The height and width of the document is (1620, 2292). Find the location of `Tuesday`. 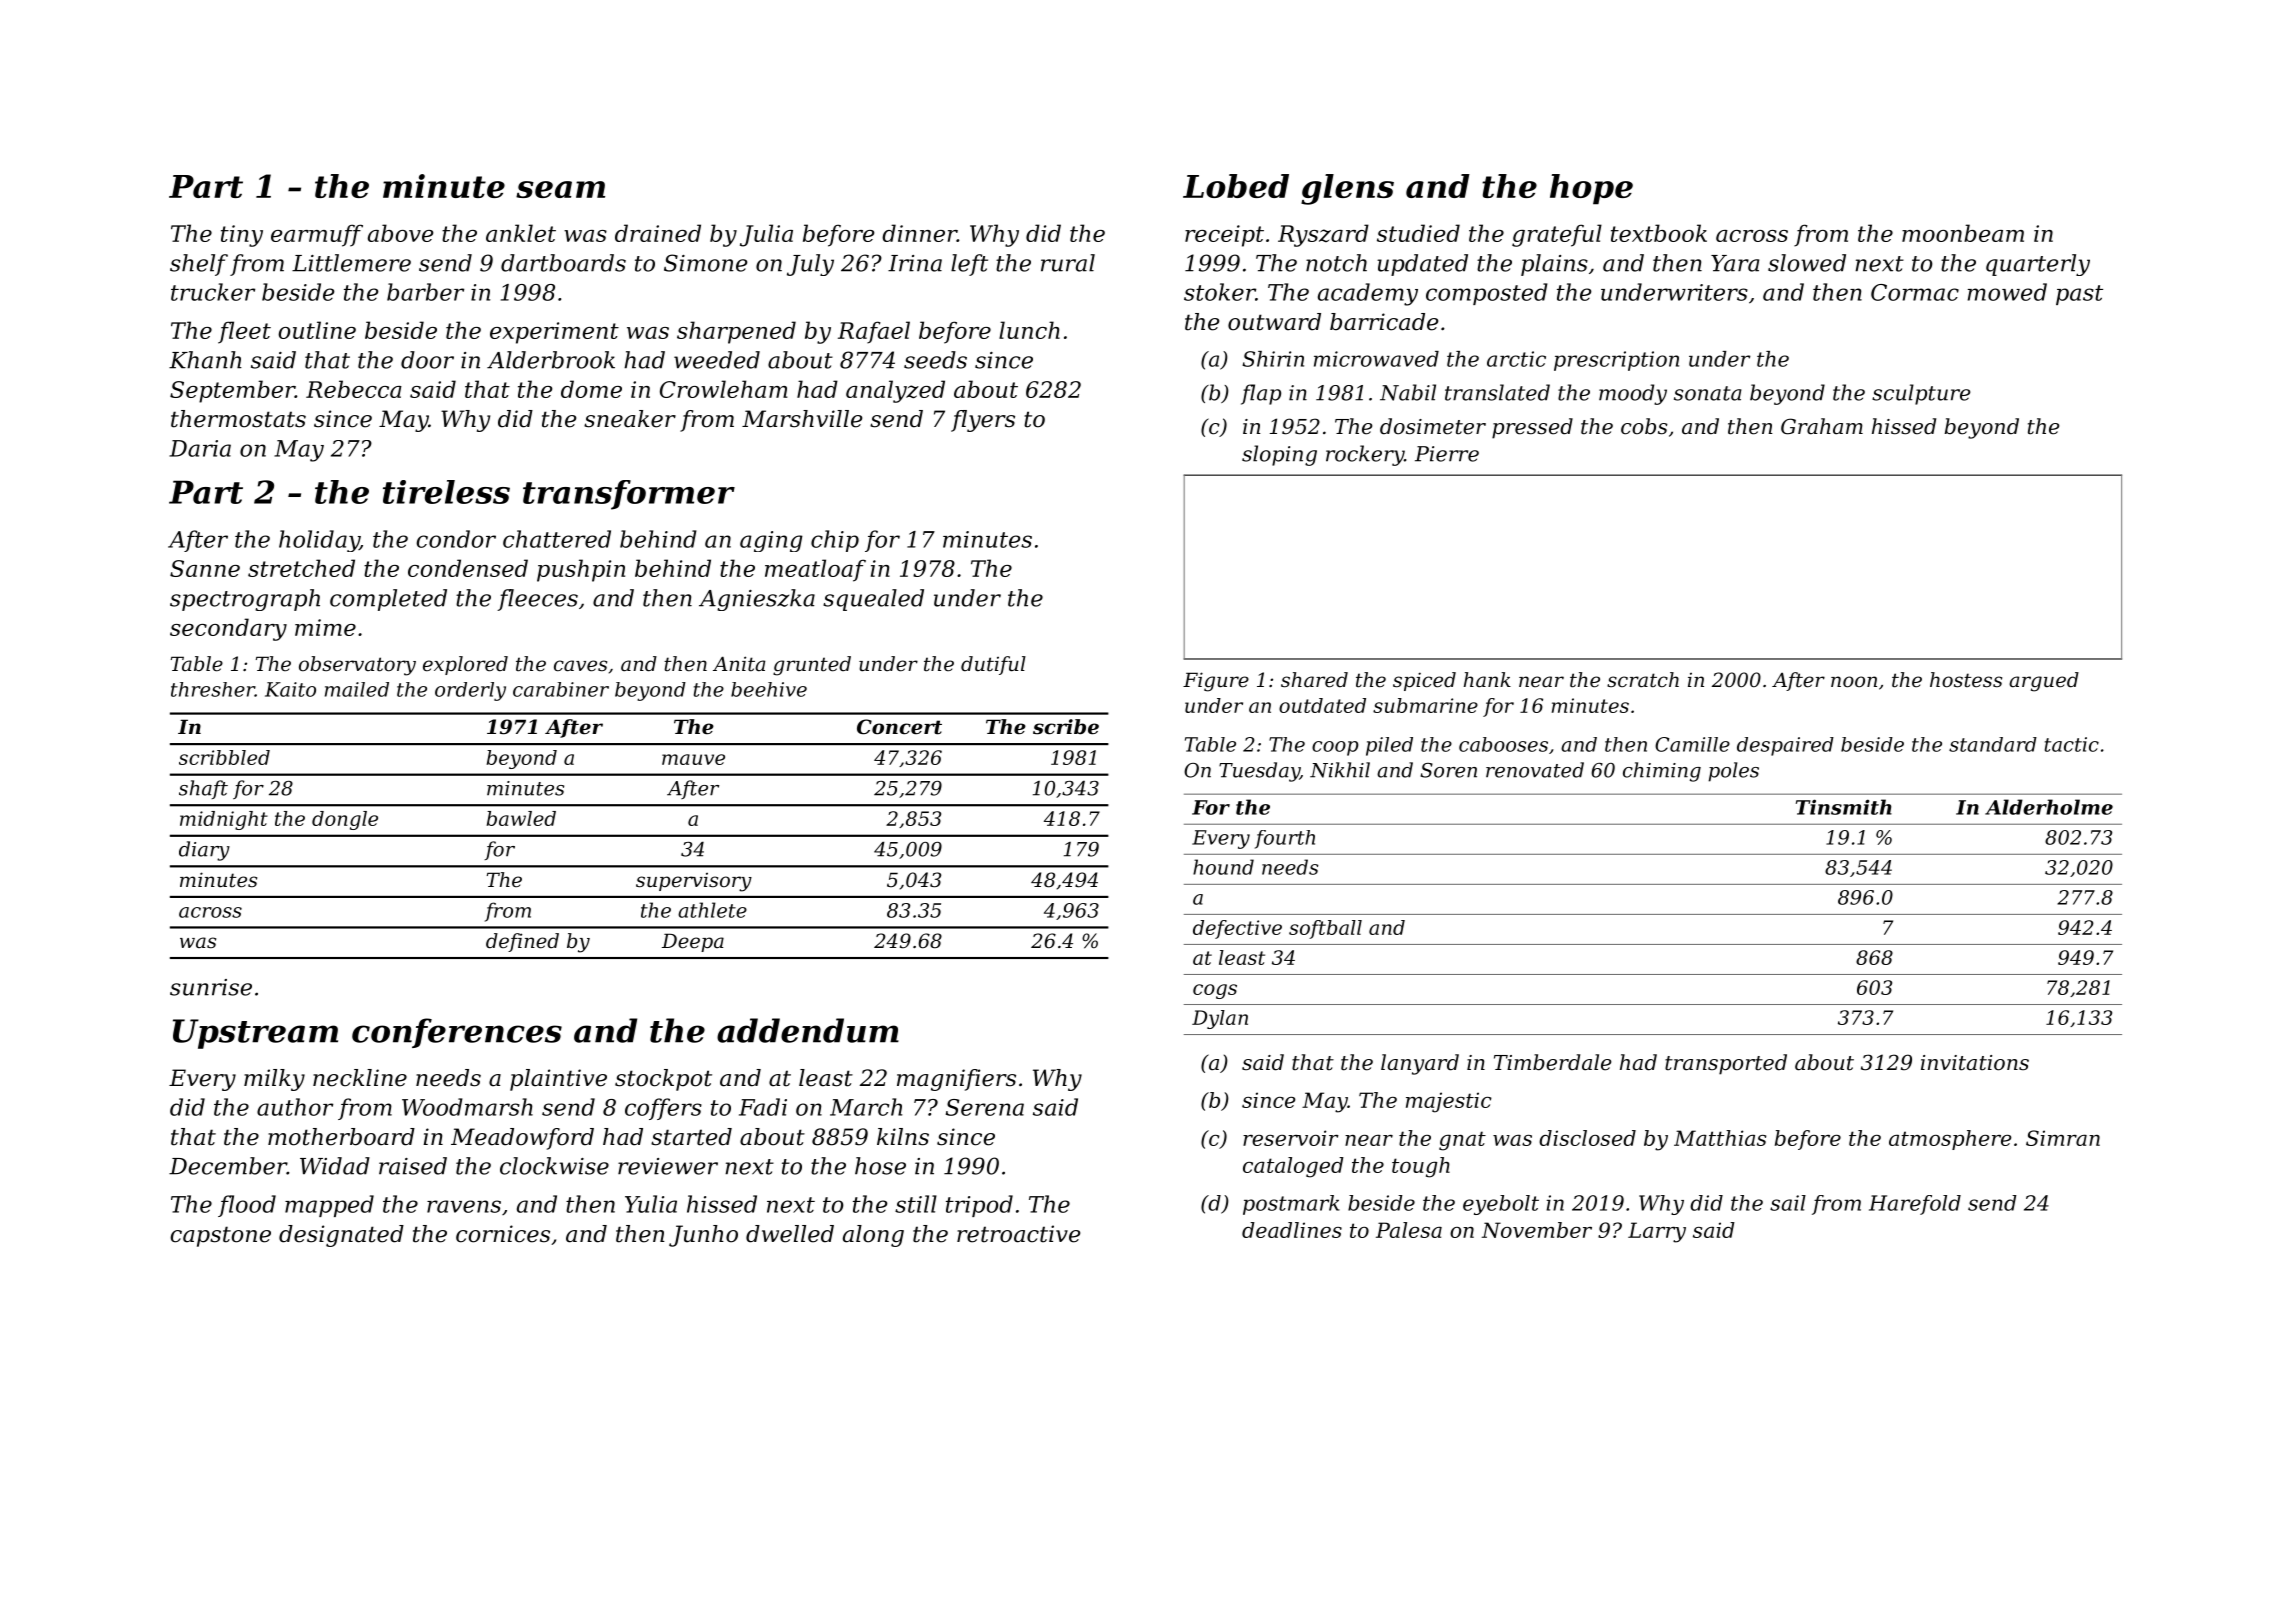

Tuesday is located at coordinates (1259, 772).
